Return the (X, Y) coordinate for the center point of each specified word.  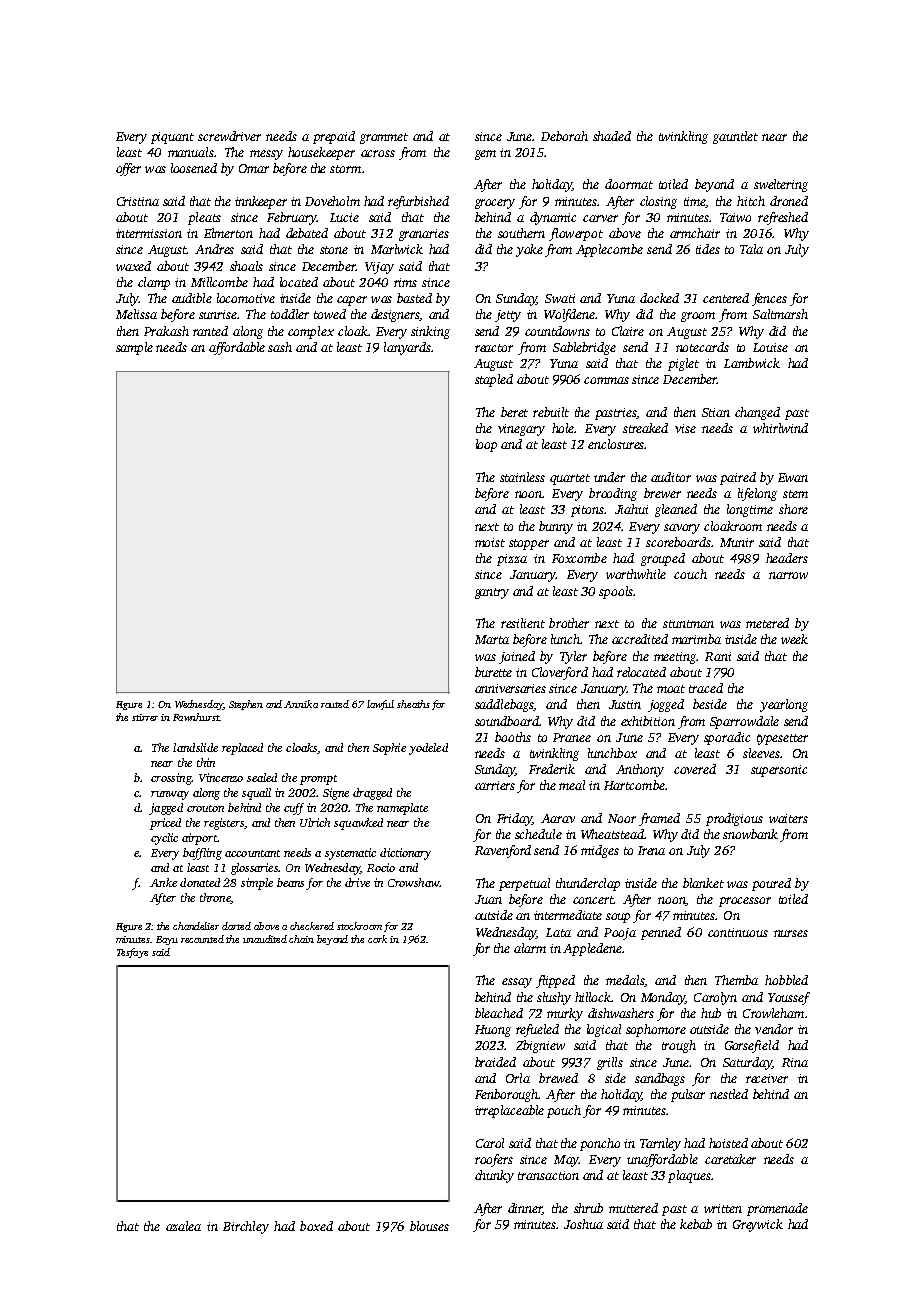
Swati (560, 298)
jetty (508, 316)
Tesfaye (132, 953)
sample (134, 348)
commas (606, 380)
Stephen (246, 705)
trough (679, 1046)
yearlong (784, 705)
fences (769, 299)
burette (493, 672)
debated (307, 233)
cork (377, 939)
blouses (429, 1226)
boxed (316, 1226)
